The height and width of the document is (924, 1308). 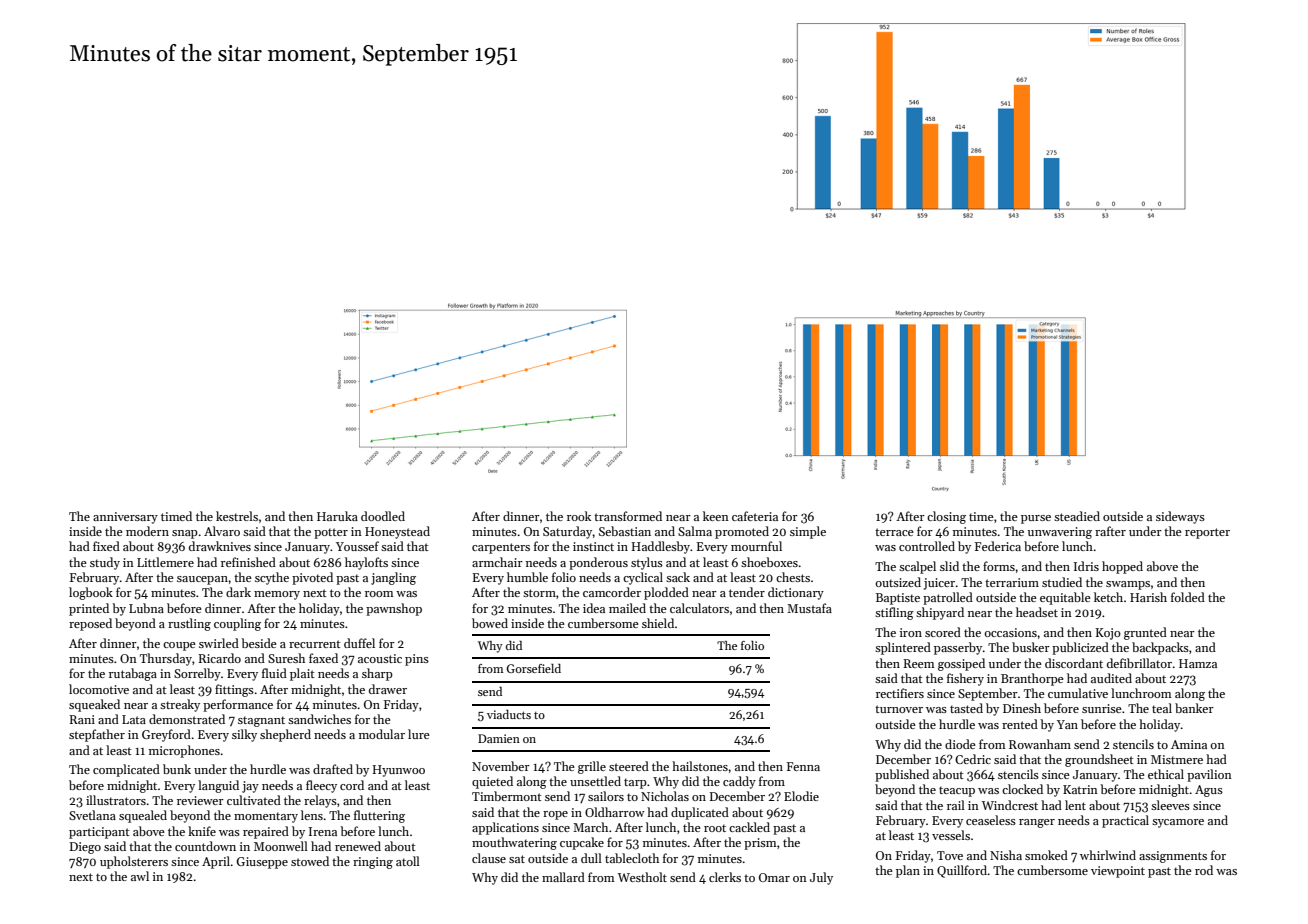 I want to click on rook, so click(x=579, y=516).
